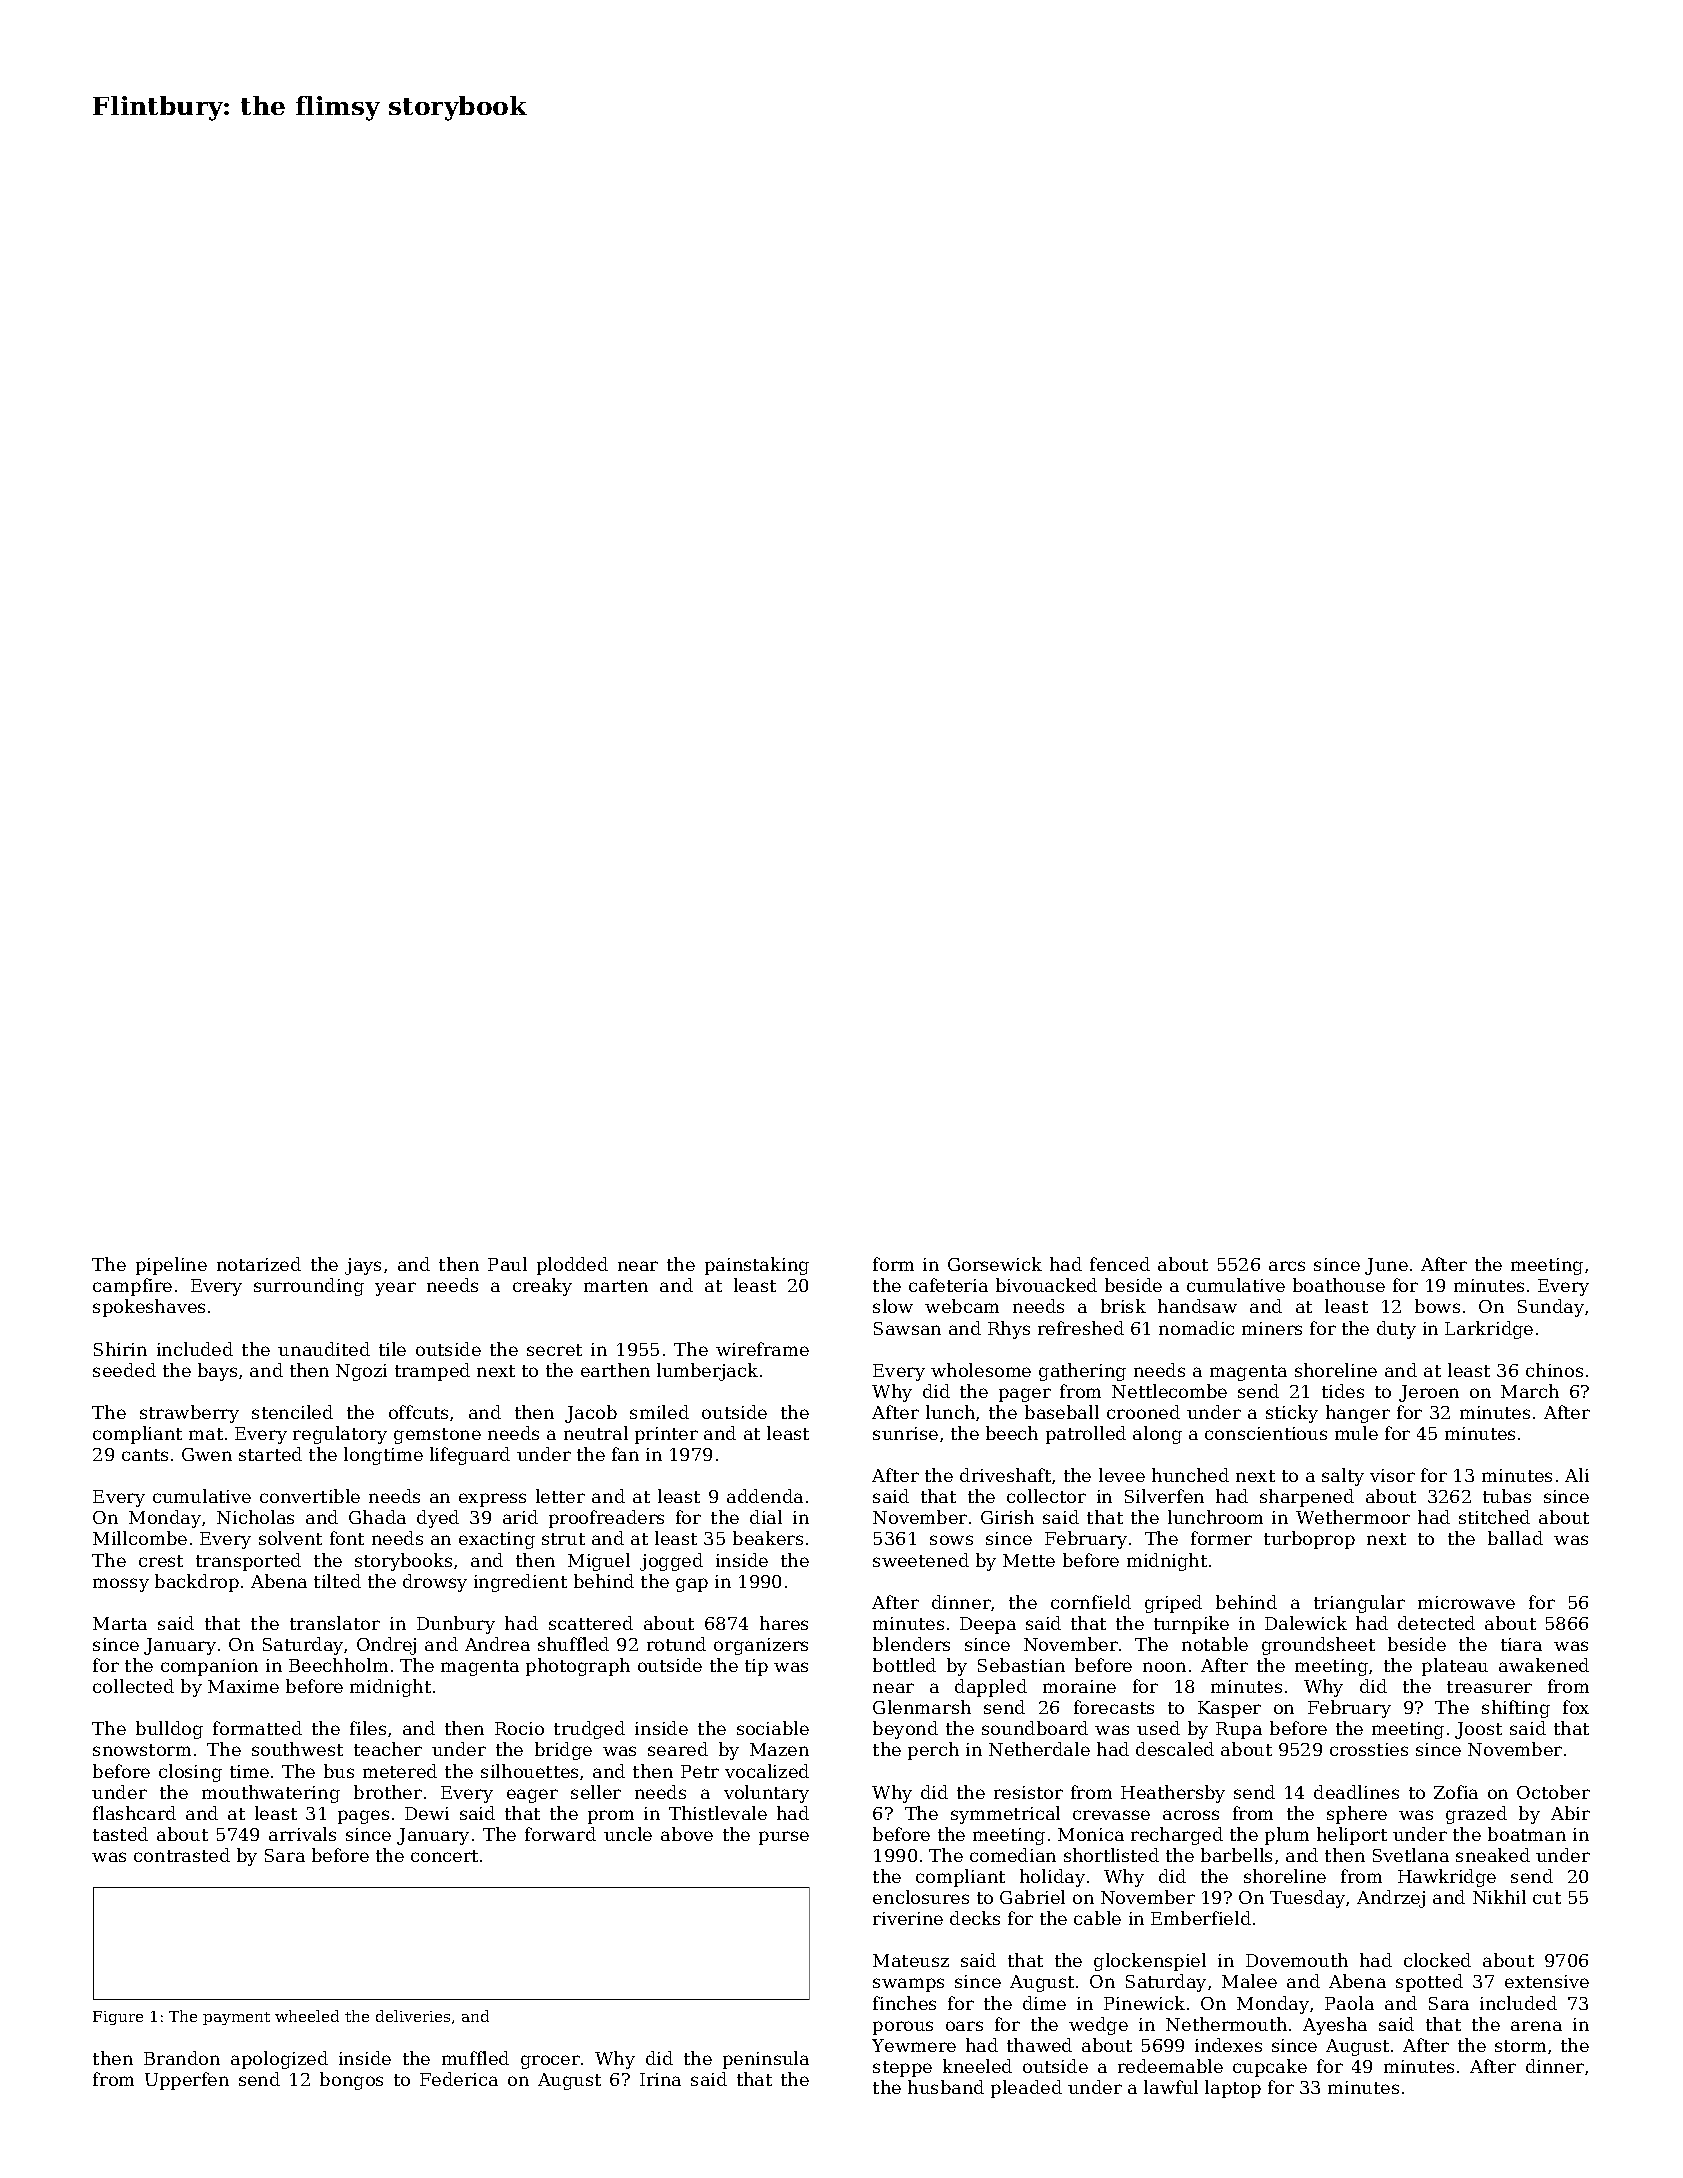  What do you see at coordinates (1386, 1266) in the screenshot?
I see `June` at bounding box center [1386, 1266].
